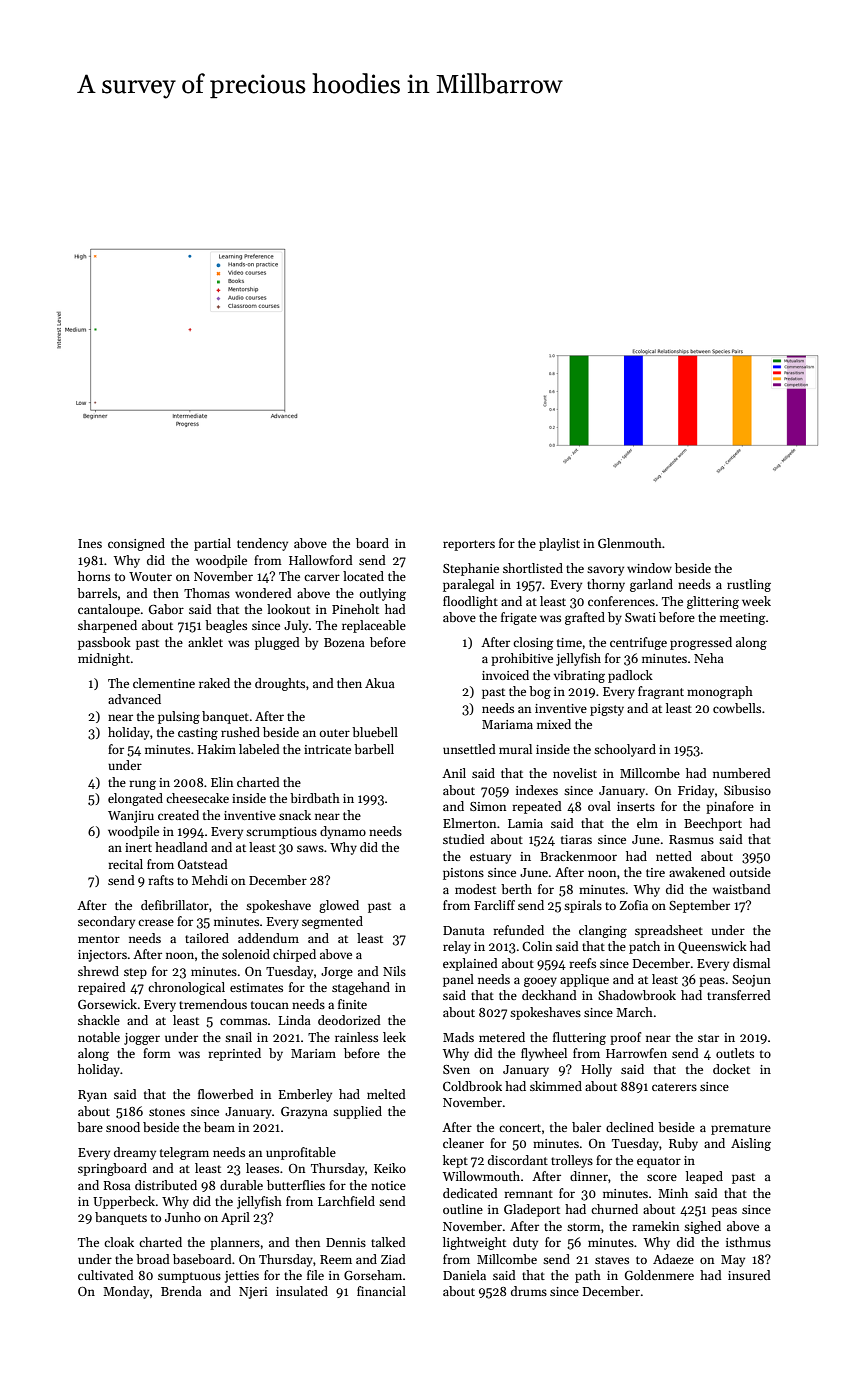 Image resolution: width=849 pixels, height=1400 pixels. Describe the element at coordinates (614, 1209) in the page. I see `churned` at that location.
